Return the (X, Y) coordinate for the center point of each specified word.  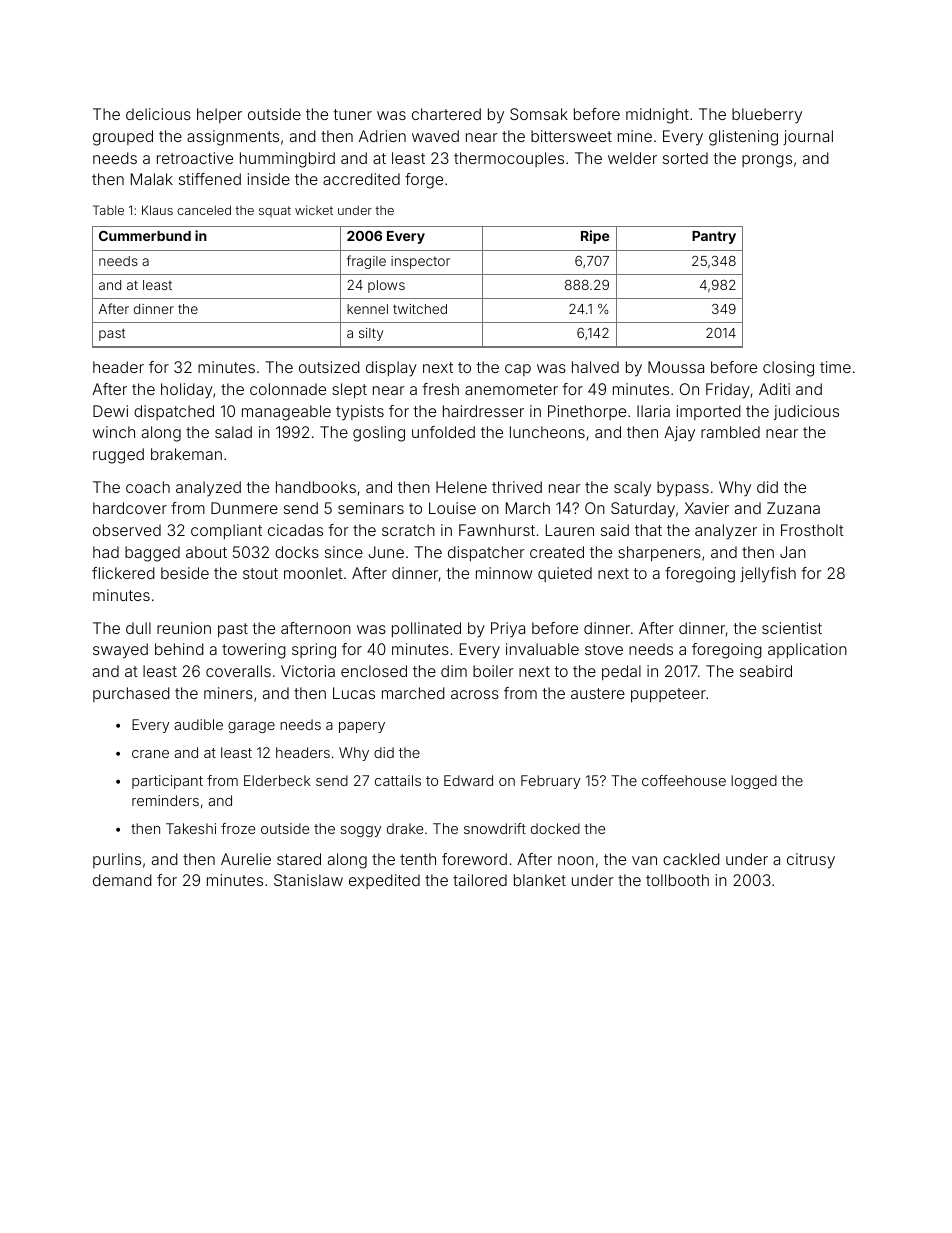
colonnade (288, 389)
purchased (131, 694)
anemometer (511, 389)
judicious (806, 412)
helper (219, 115)
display (391, 369)
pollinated (426, 629)
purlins (117, 860)
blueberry (767, 116)
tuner (352, 114)
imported (709, 412)
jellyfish (768, 575)
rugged (118, 456)
